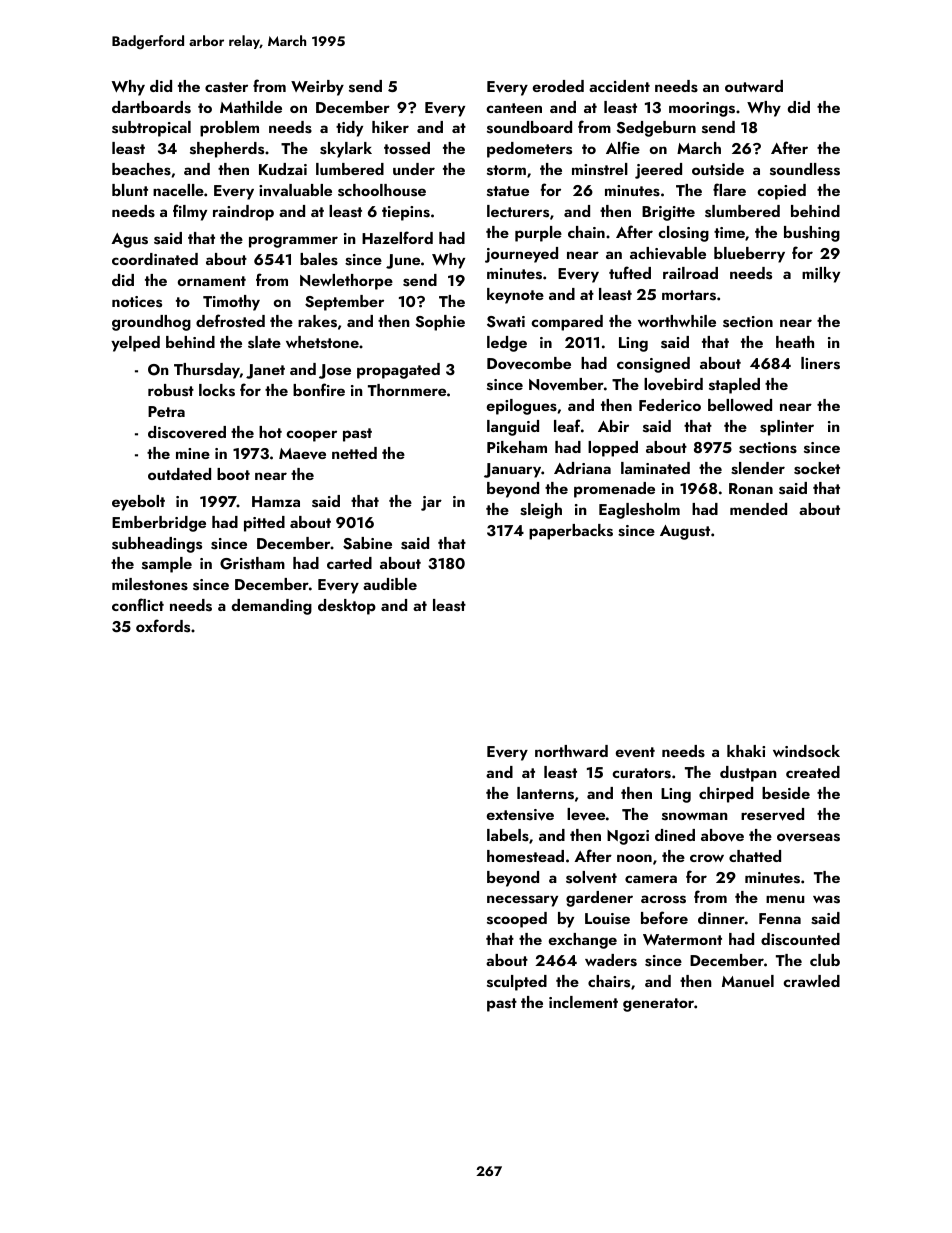 This screenshot has width=952, height=1233. I want to click on outward, so click(754, 86).
